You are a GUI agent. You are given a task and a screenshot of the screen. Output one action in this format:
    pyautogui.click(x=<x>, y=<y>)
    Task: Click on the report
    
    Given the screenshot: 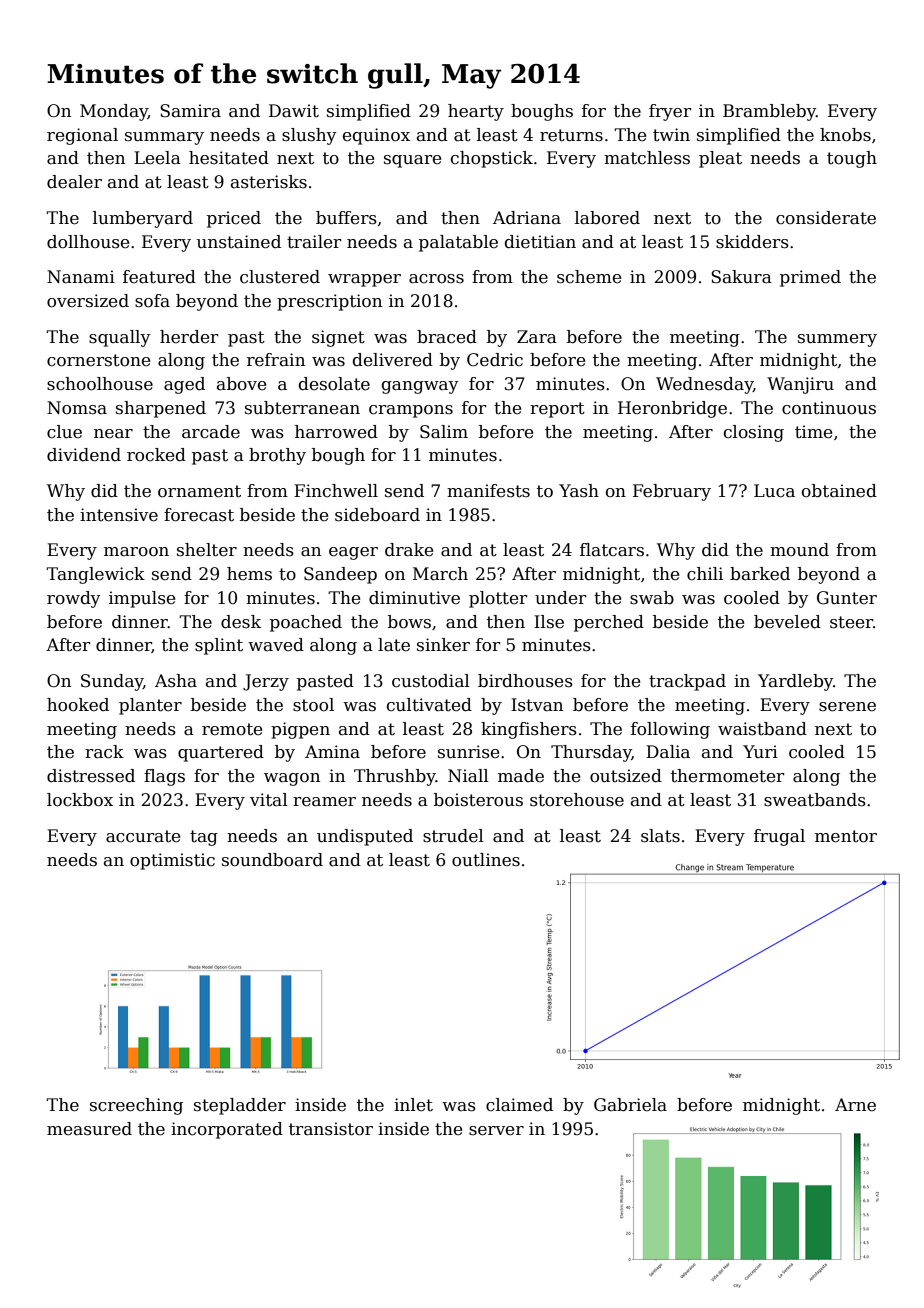 What is the action you would take?
    pyautogui.click(x=557, y=410)
